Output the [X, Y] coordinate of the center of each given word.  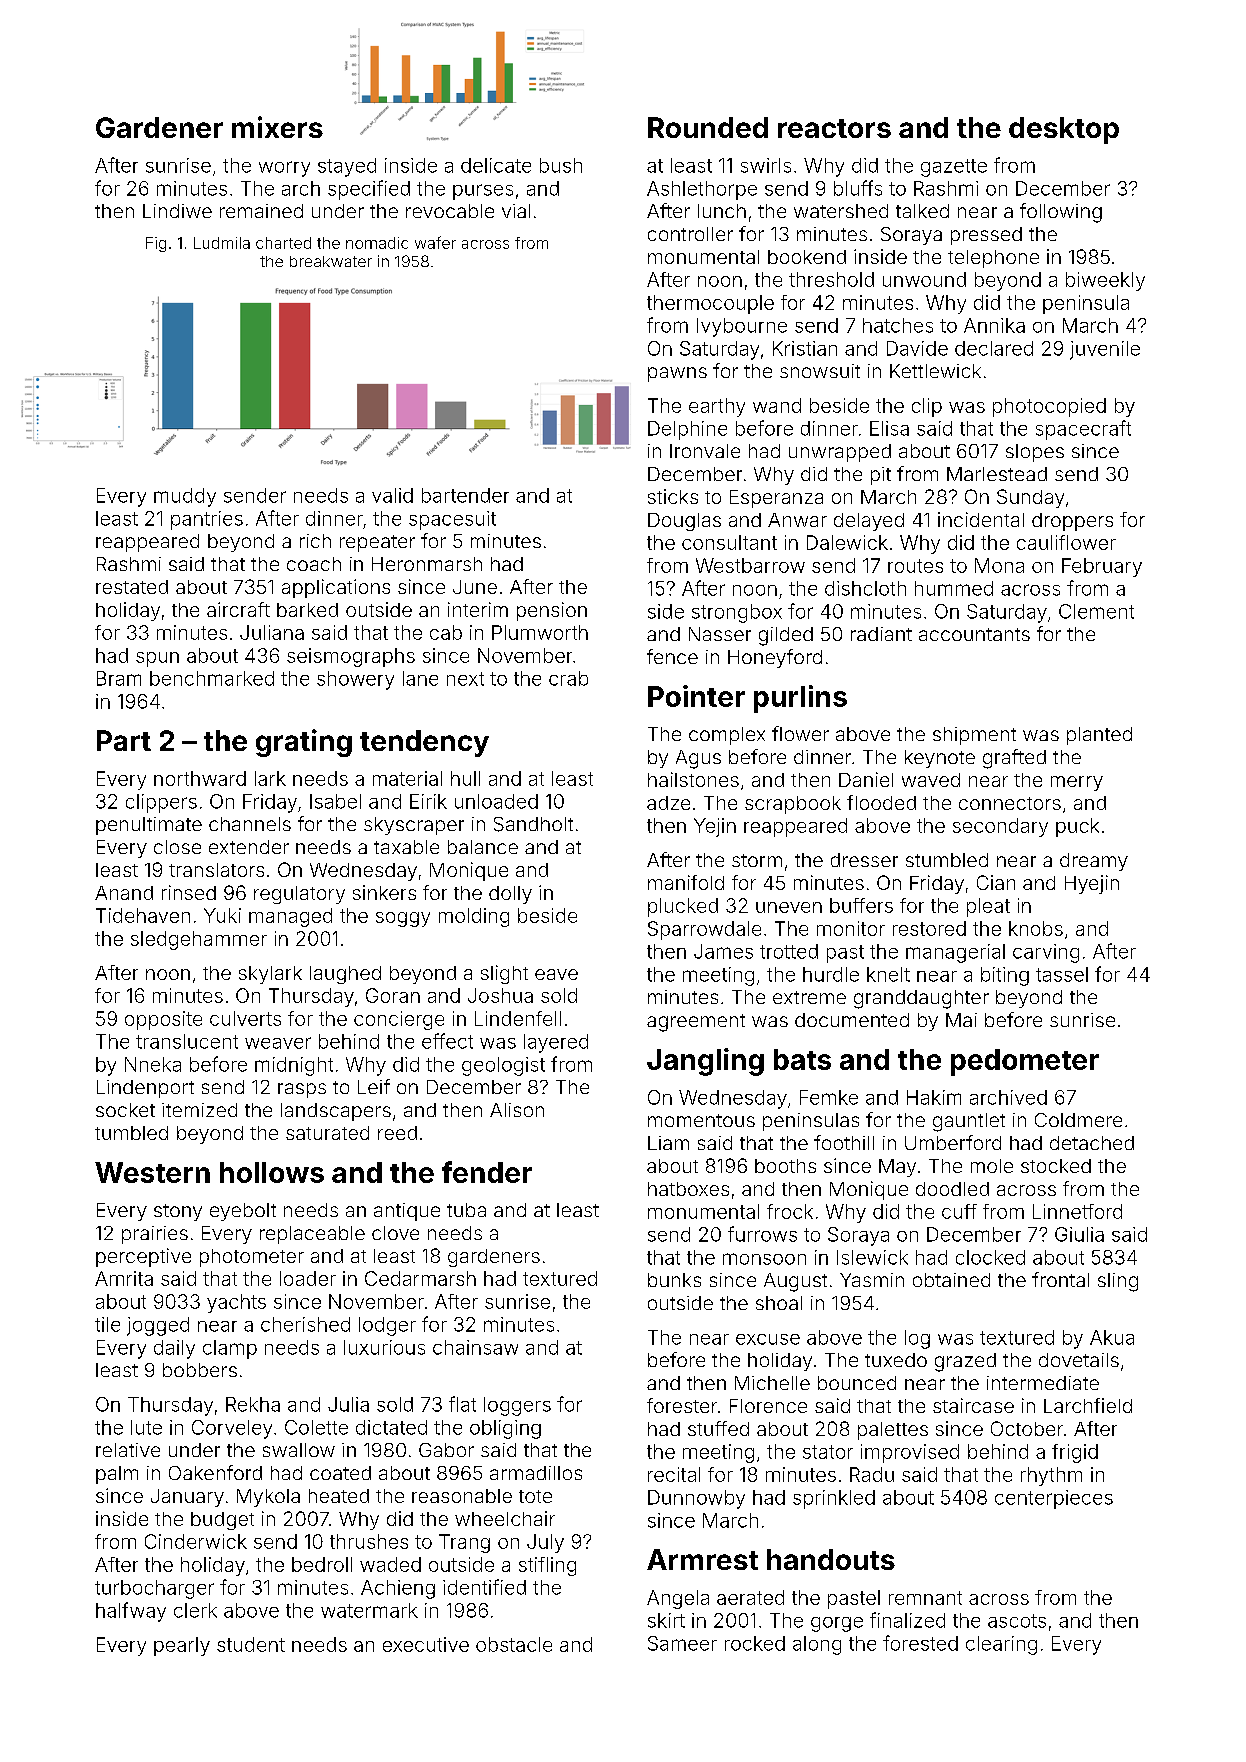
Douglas [684, 522]
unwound [924, 279]
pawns [677, 374]
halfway [131, 1612]
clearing [1001, 1645]
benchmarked [212, 678]
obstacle [514, 1644]
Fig [156, 244]
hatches [898, 325]
